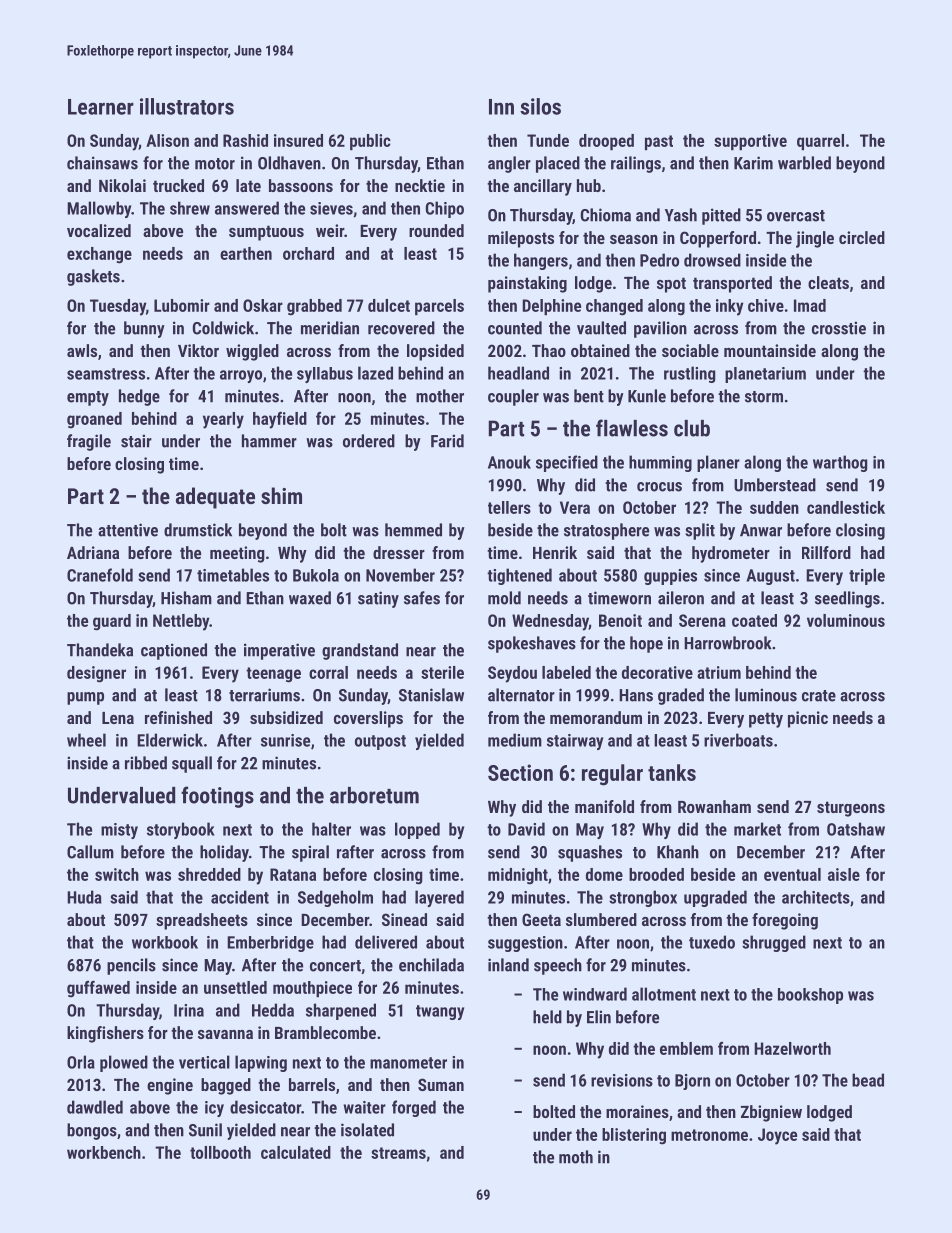 This screenshot has height=1233, width=952. What do you see at coordinates (204, 1062) in the screenshot?
I see `vertical` at bounding box center [204, 1062].
